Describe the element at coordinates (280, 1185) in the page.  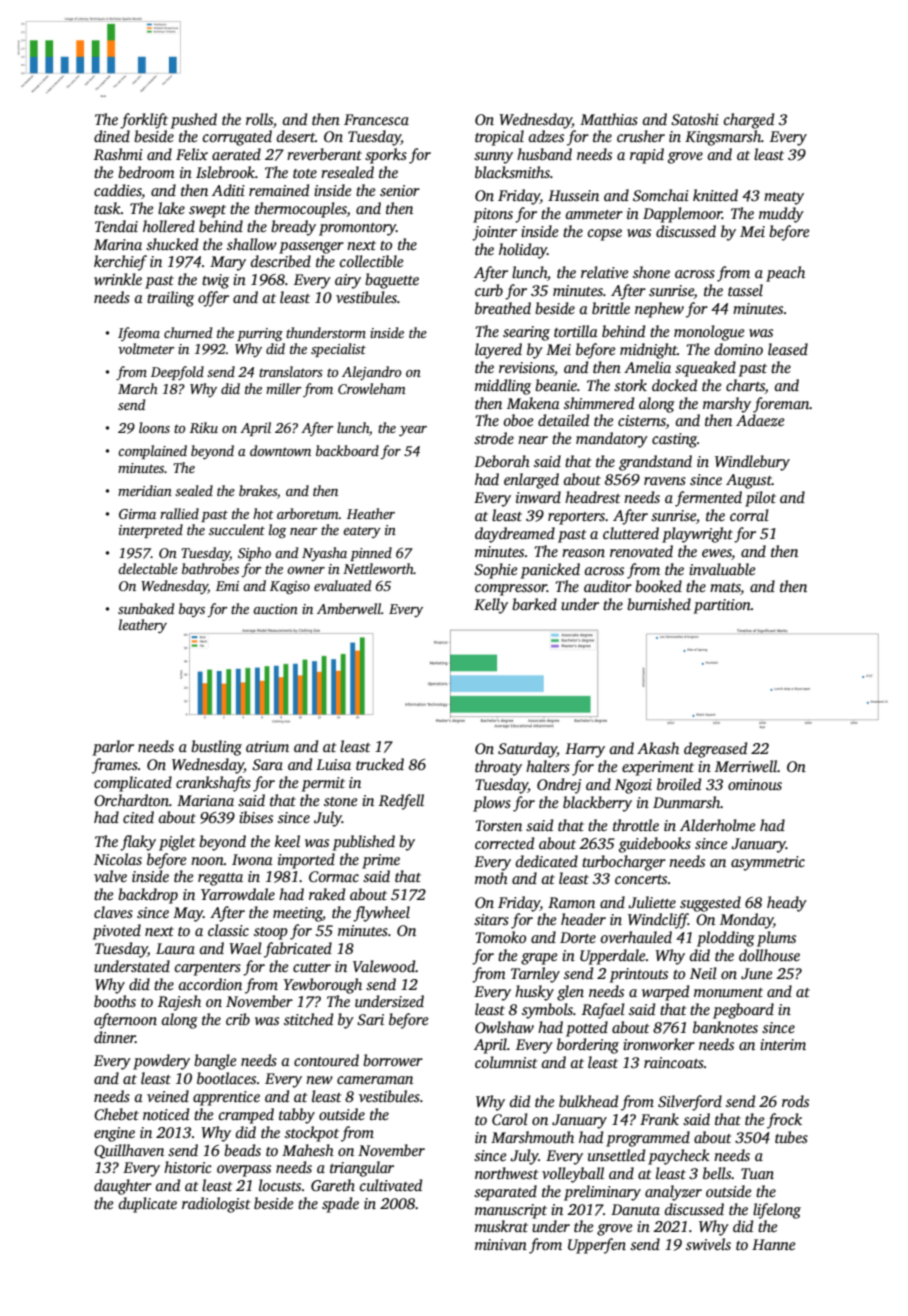
I see `locusts` at that location.
